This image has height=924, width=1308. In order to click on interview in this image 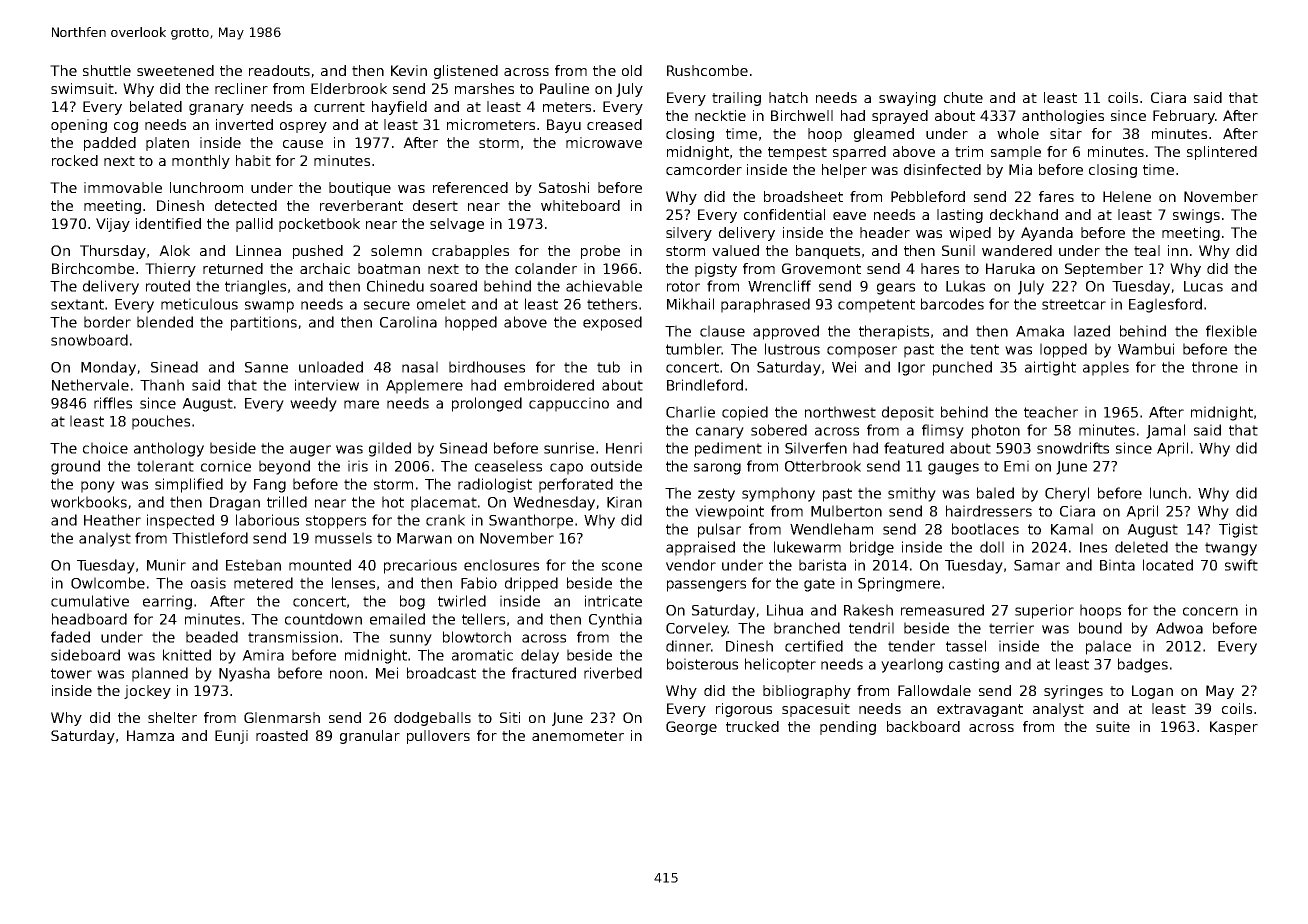, I will do `click(327, 385)`.
